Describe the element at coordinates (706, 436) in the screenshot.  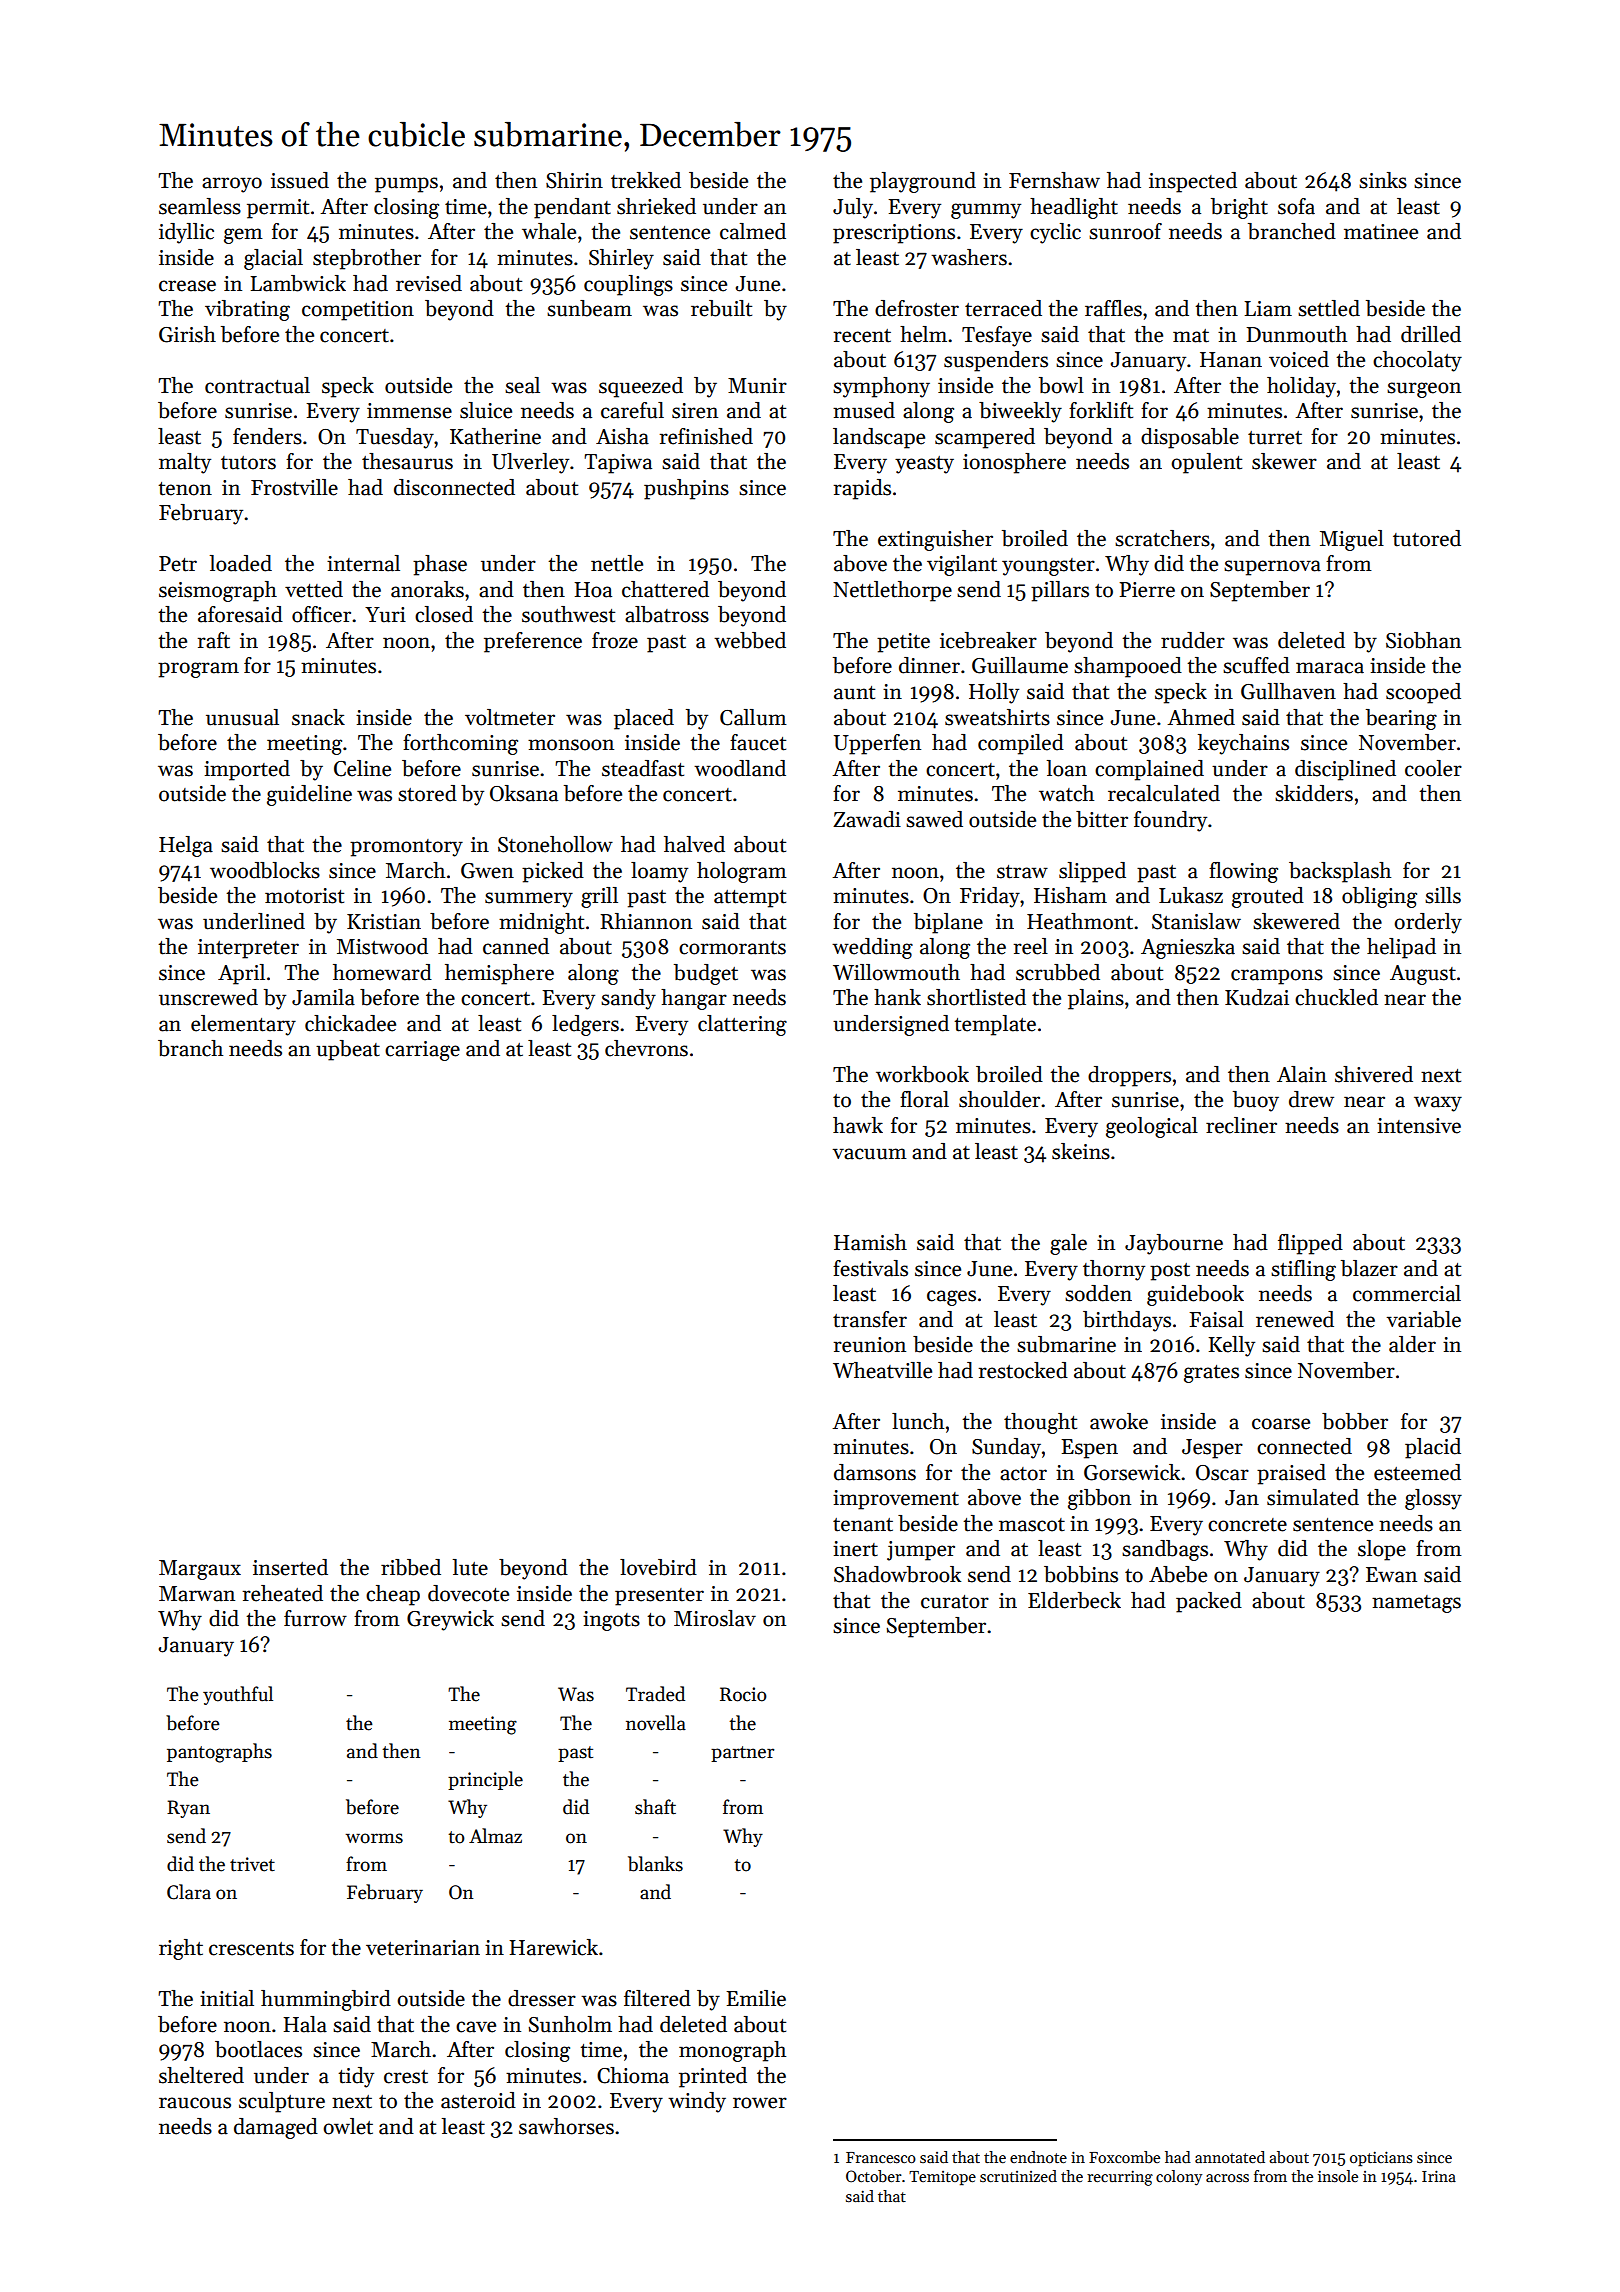
I see `refinished` at that location.
